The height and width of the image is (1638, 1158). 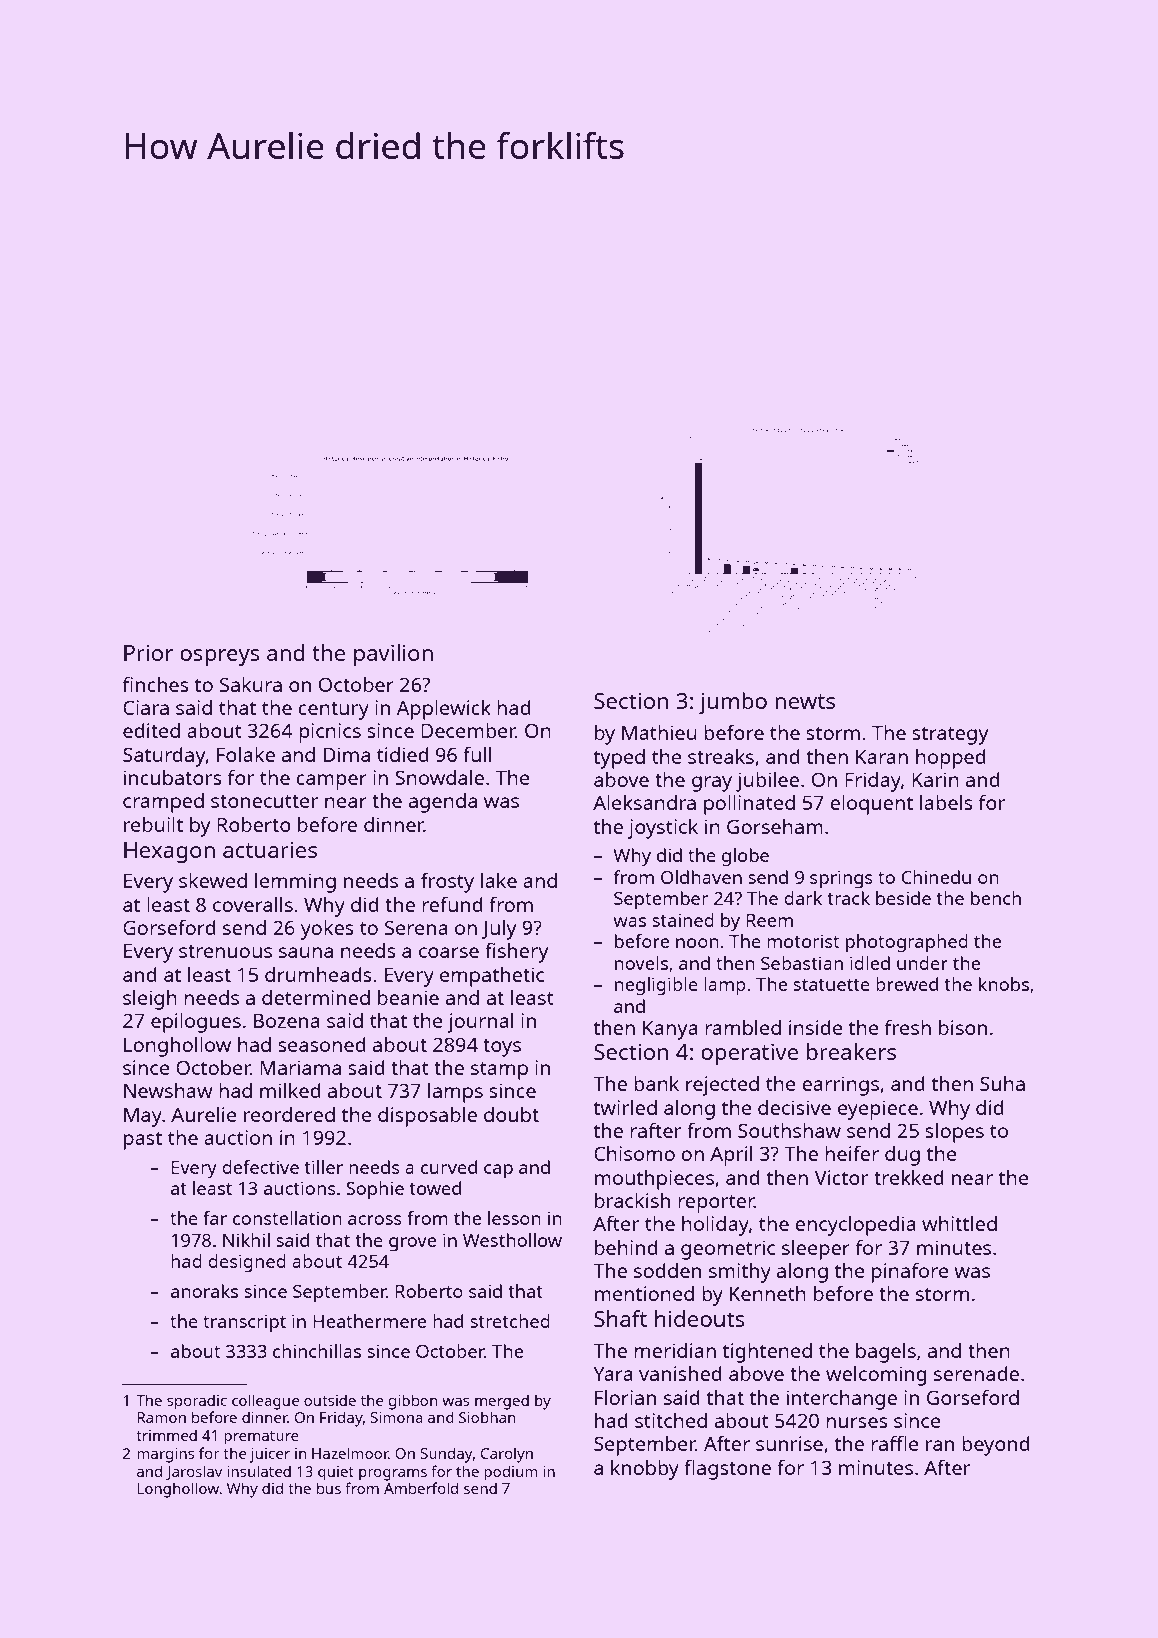 I want to click on bank, so click(x=656, y=1083).
